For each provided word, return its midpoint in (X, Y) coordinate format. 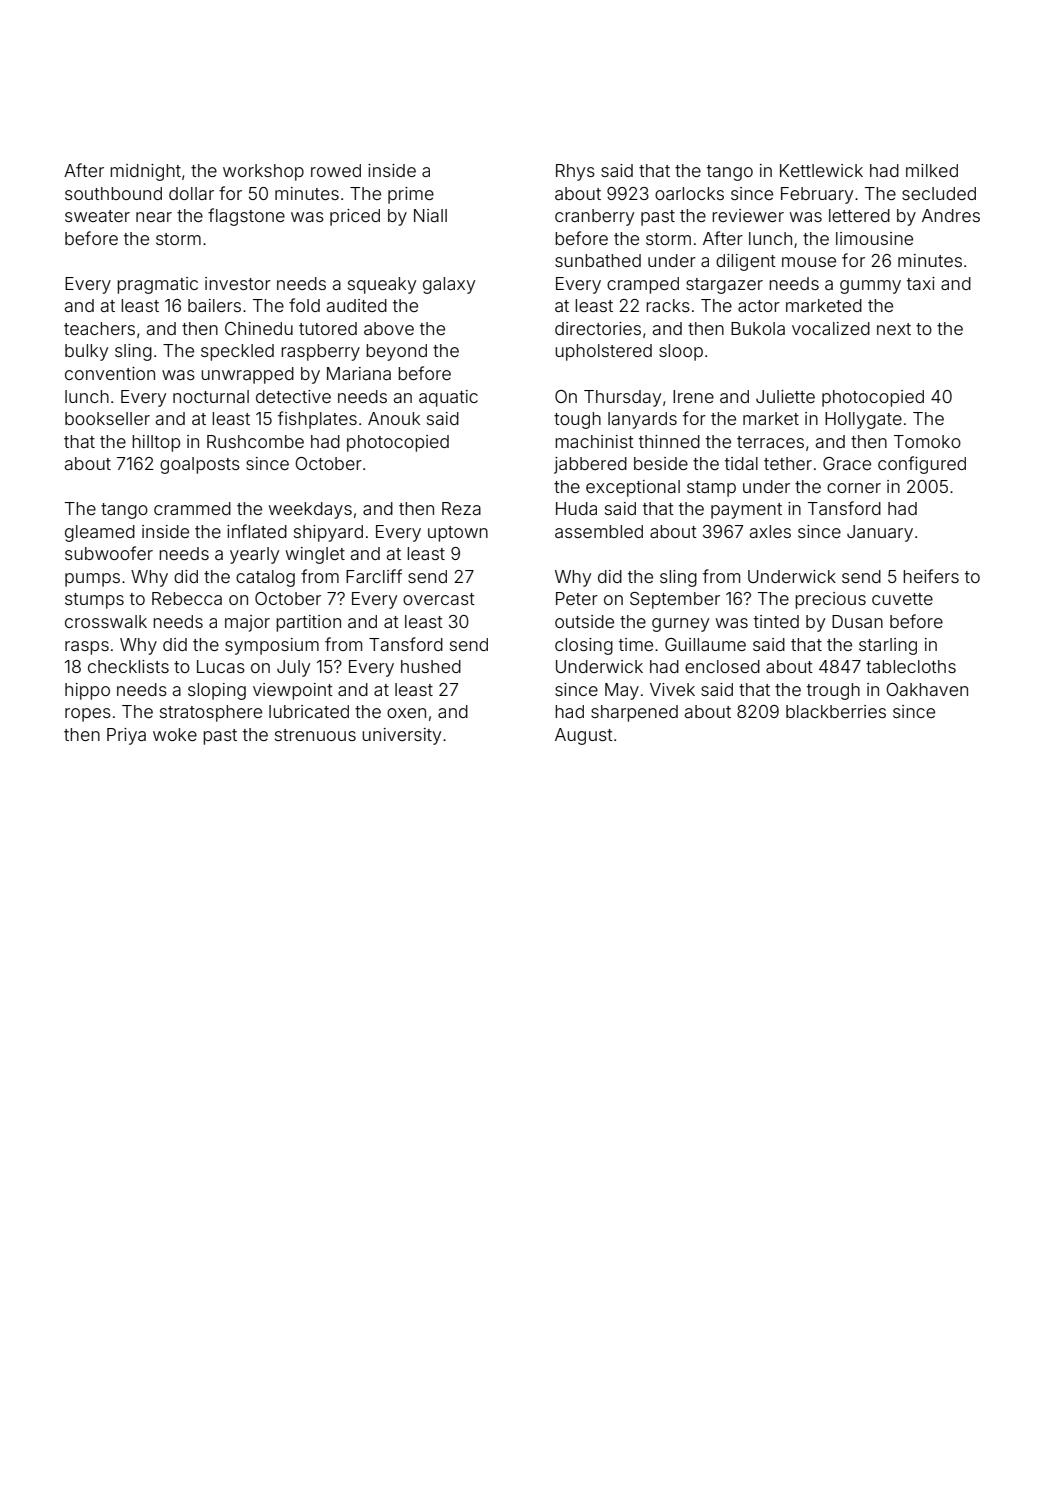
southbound (113, 193)
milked (932, 170)
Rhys (575, 172)
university (401, 736)
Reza (461, 508)
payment (746, 511)
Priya (126, 736)
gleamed (100, 533)
